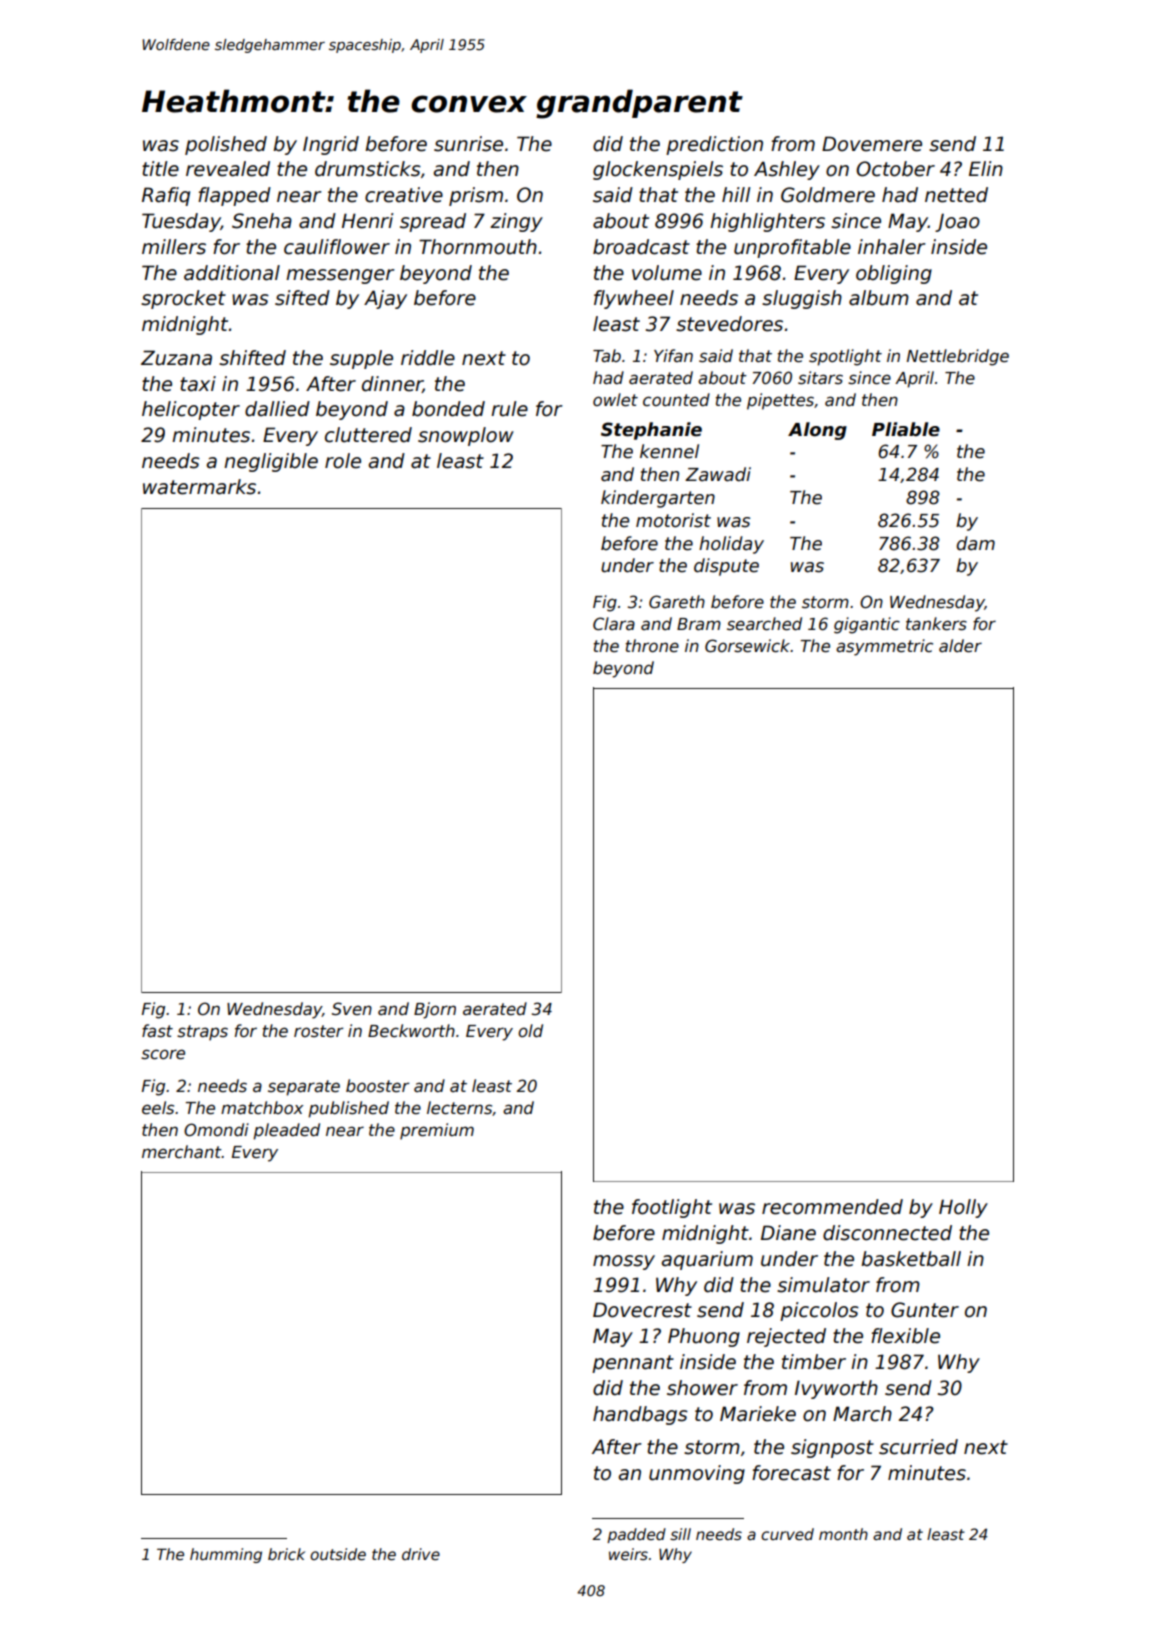 The width and height of the image is (1155, 1633). I want to click on simulator, so click(823, 1285).
